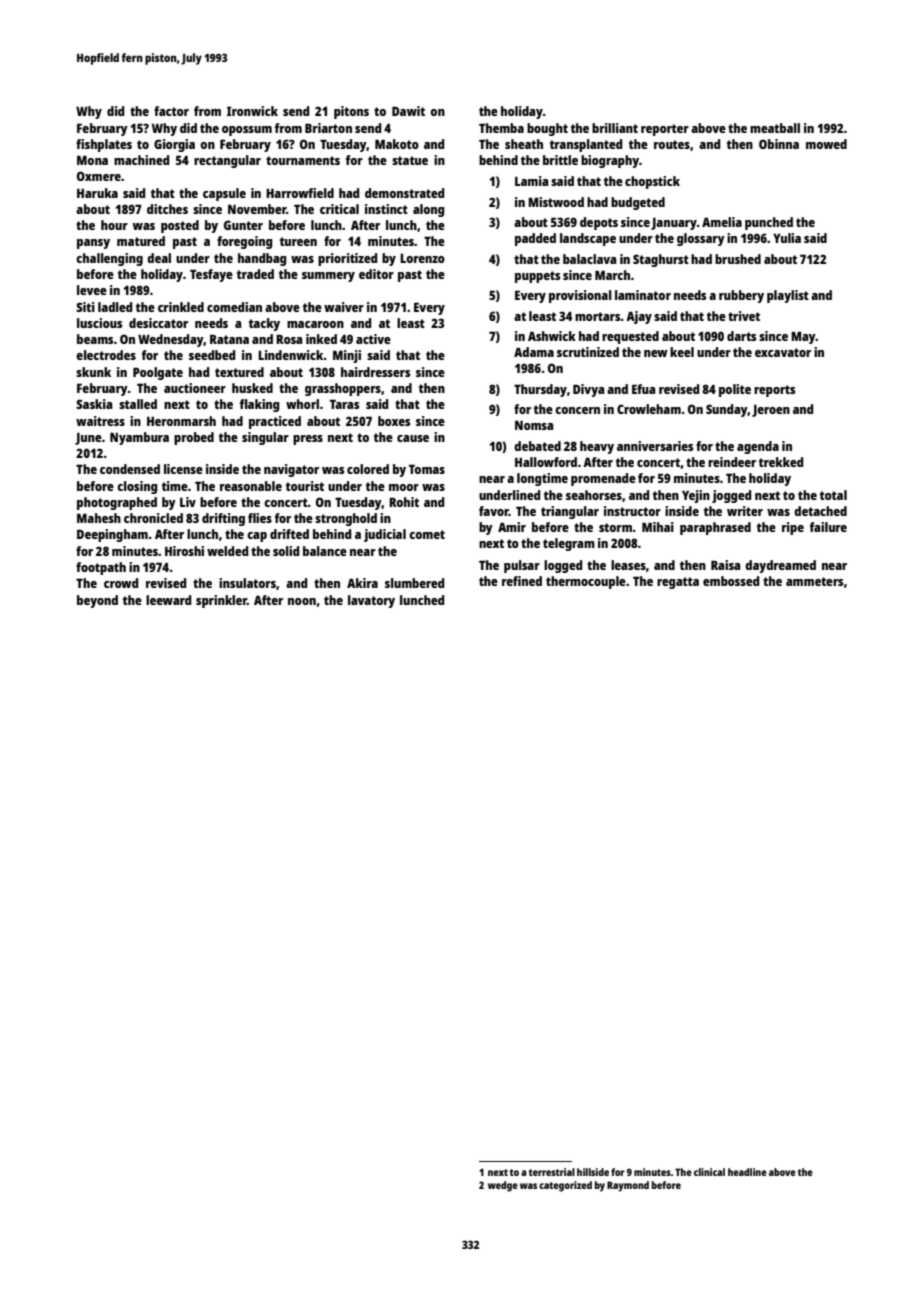 The height and width of the screenshot is (1308, 924). What do you see at coordinates (408, 111) in the screenshot?
I see `Dawit` at bounding box center [408, 111].
